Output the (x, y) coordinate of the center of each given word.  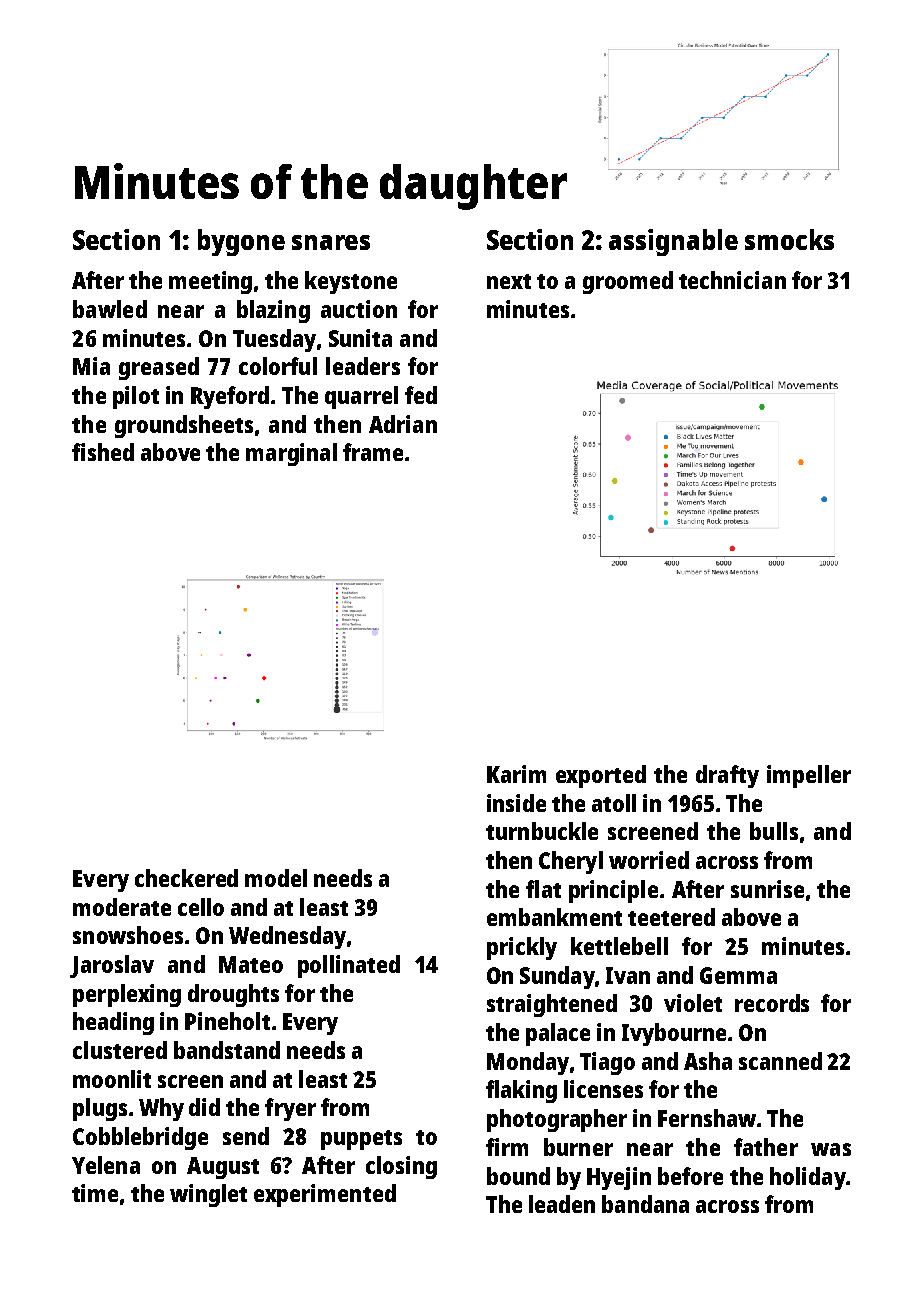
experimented (325, 1195)
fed (421, 395)
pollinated (349, 966)
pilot (136, 397)
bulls (774, 831)
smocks (789, 239)
